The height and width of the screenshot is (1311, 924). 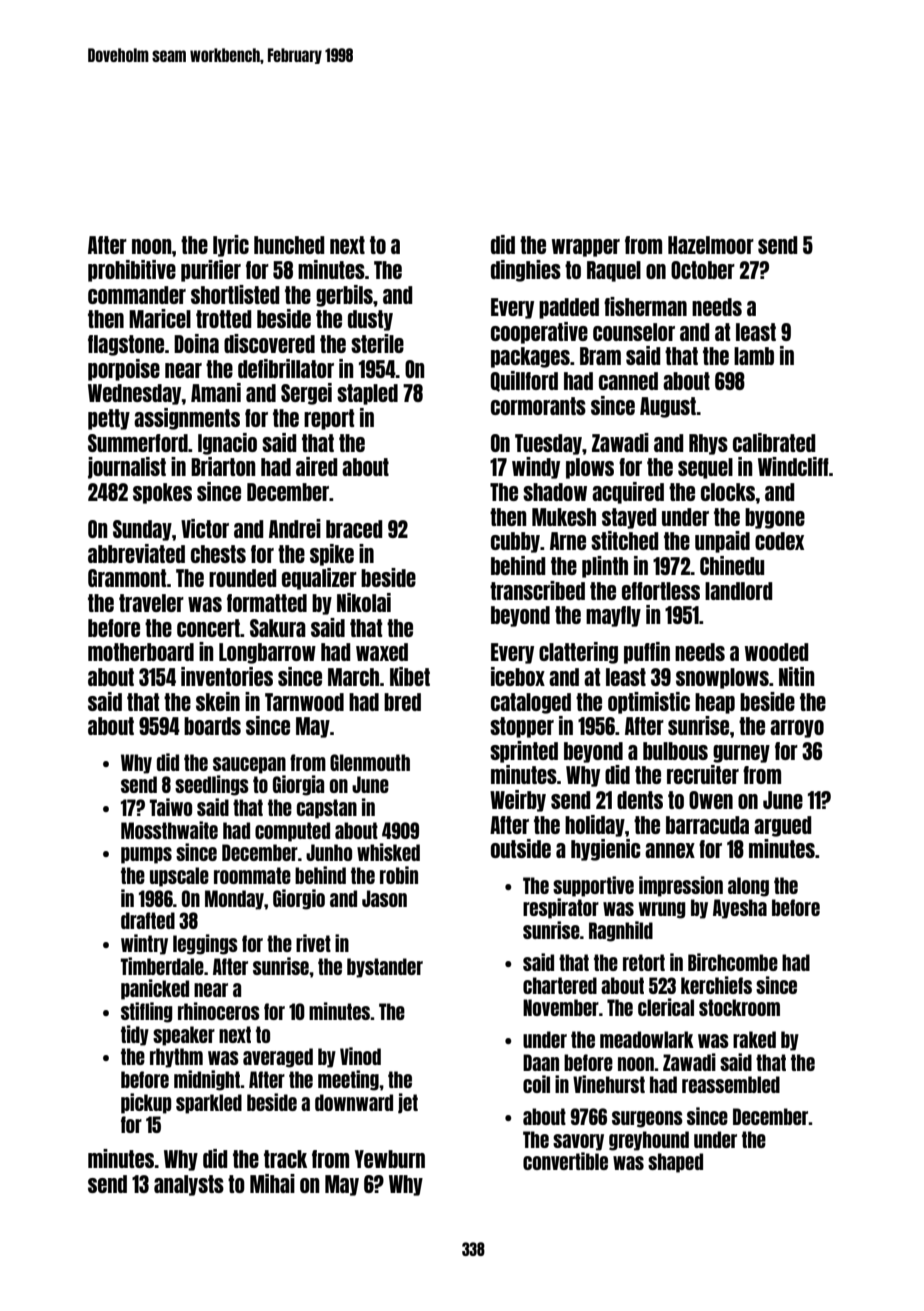 What do you see at coordinates (797, 729) in the screenshot?
I see `arroyo` at bounding box center [797, 729].
